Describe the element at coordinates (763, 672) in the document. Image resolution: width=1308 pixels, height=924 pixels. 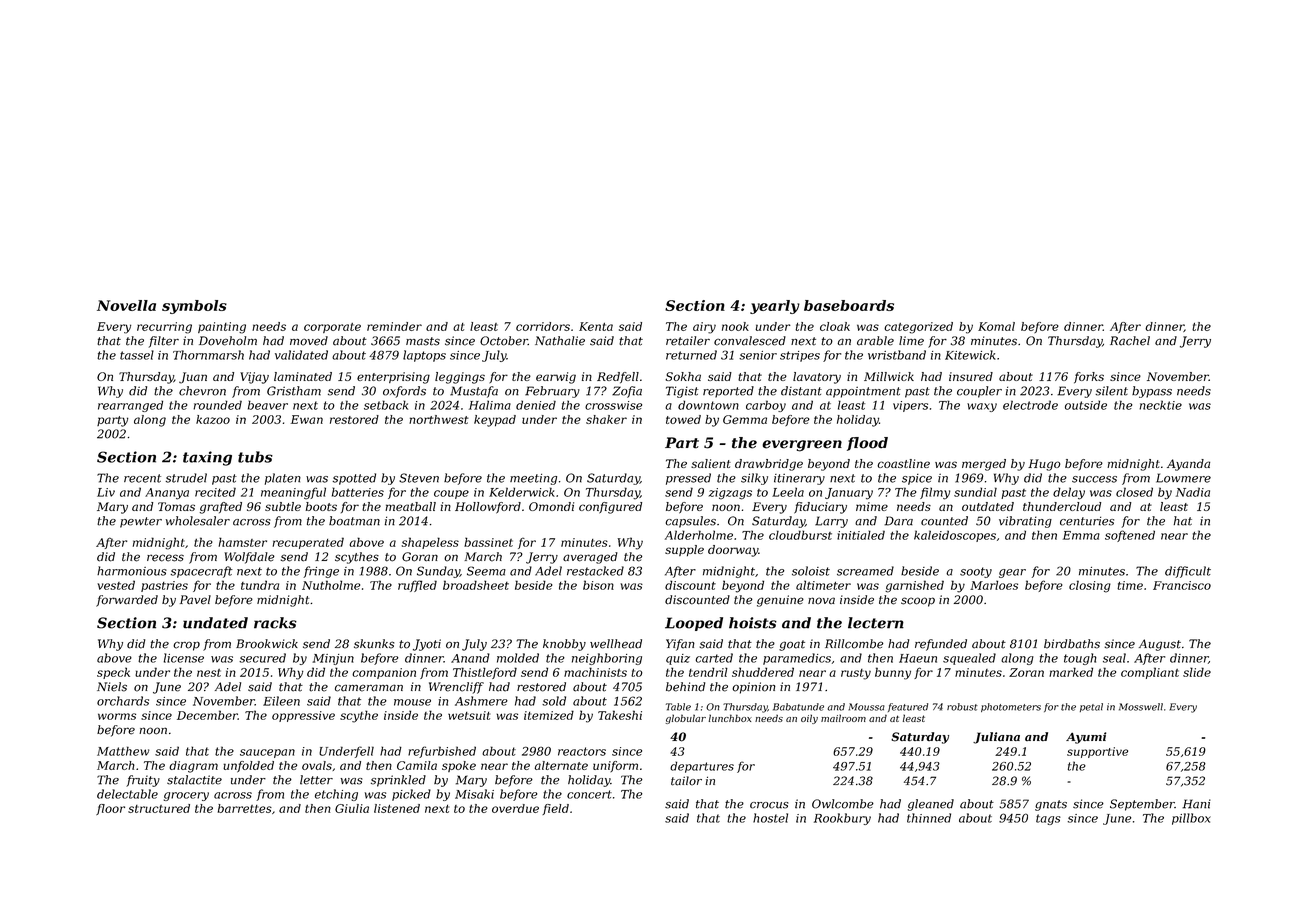
I see `shuddered` at that location.
